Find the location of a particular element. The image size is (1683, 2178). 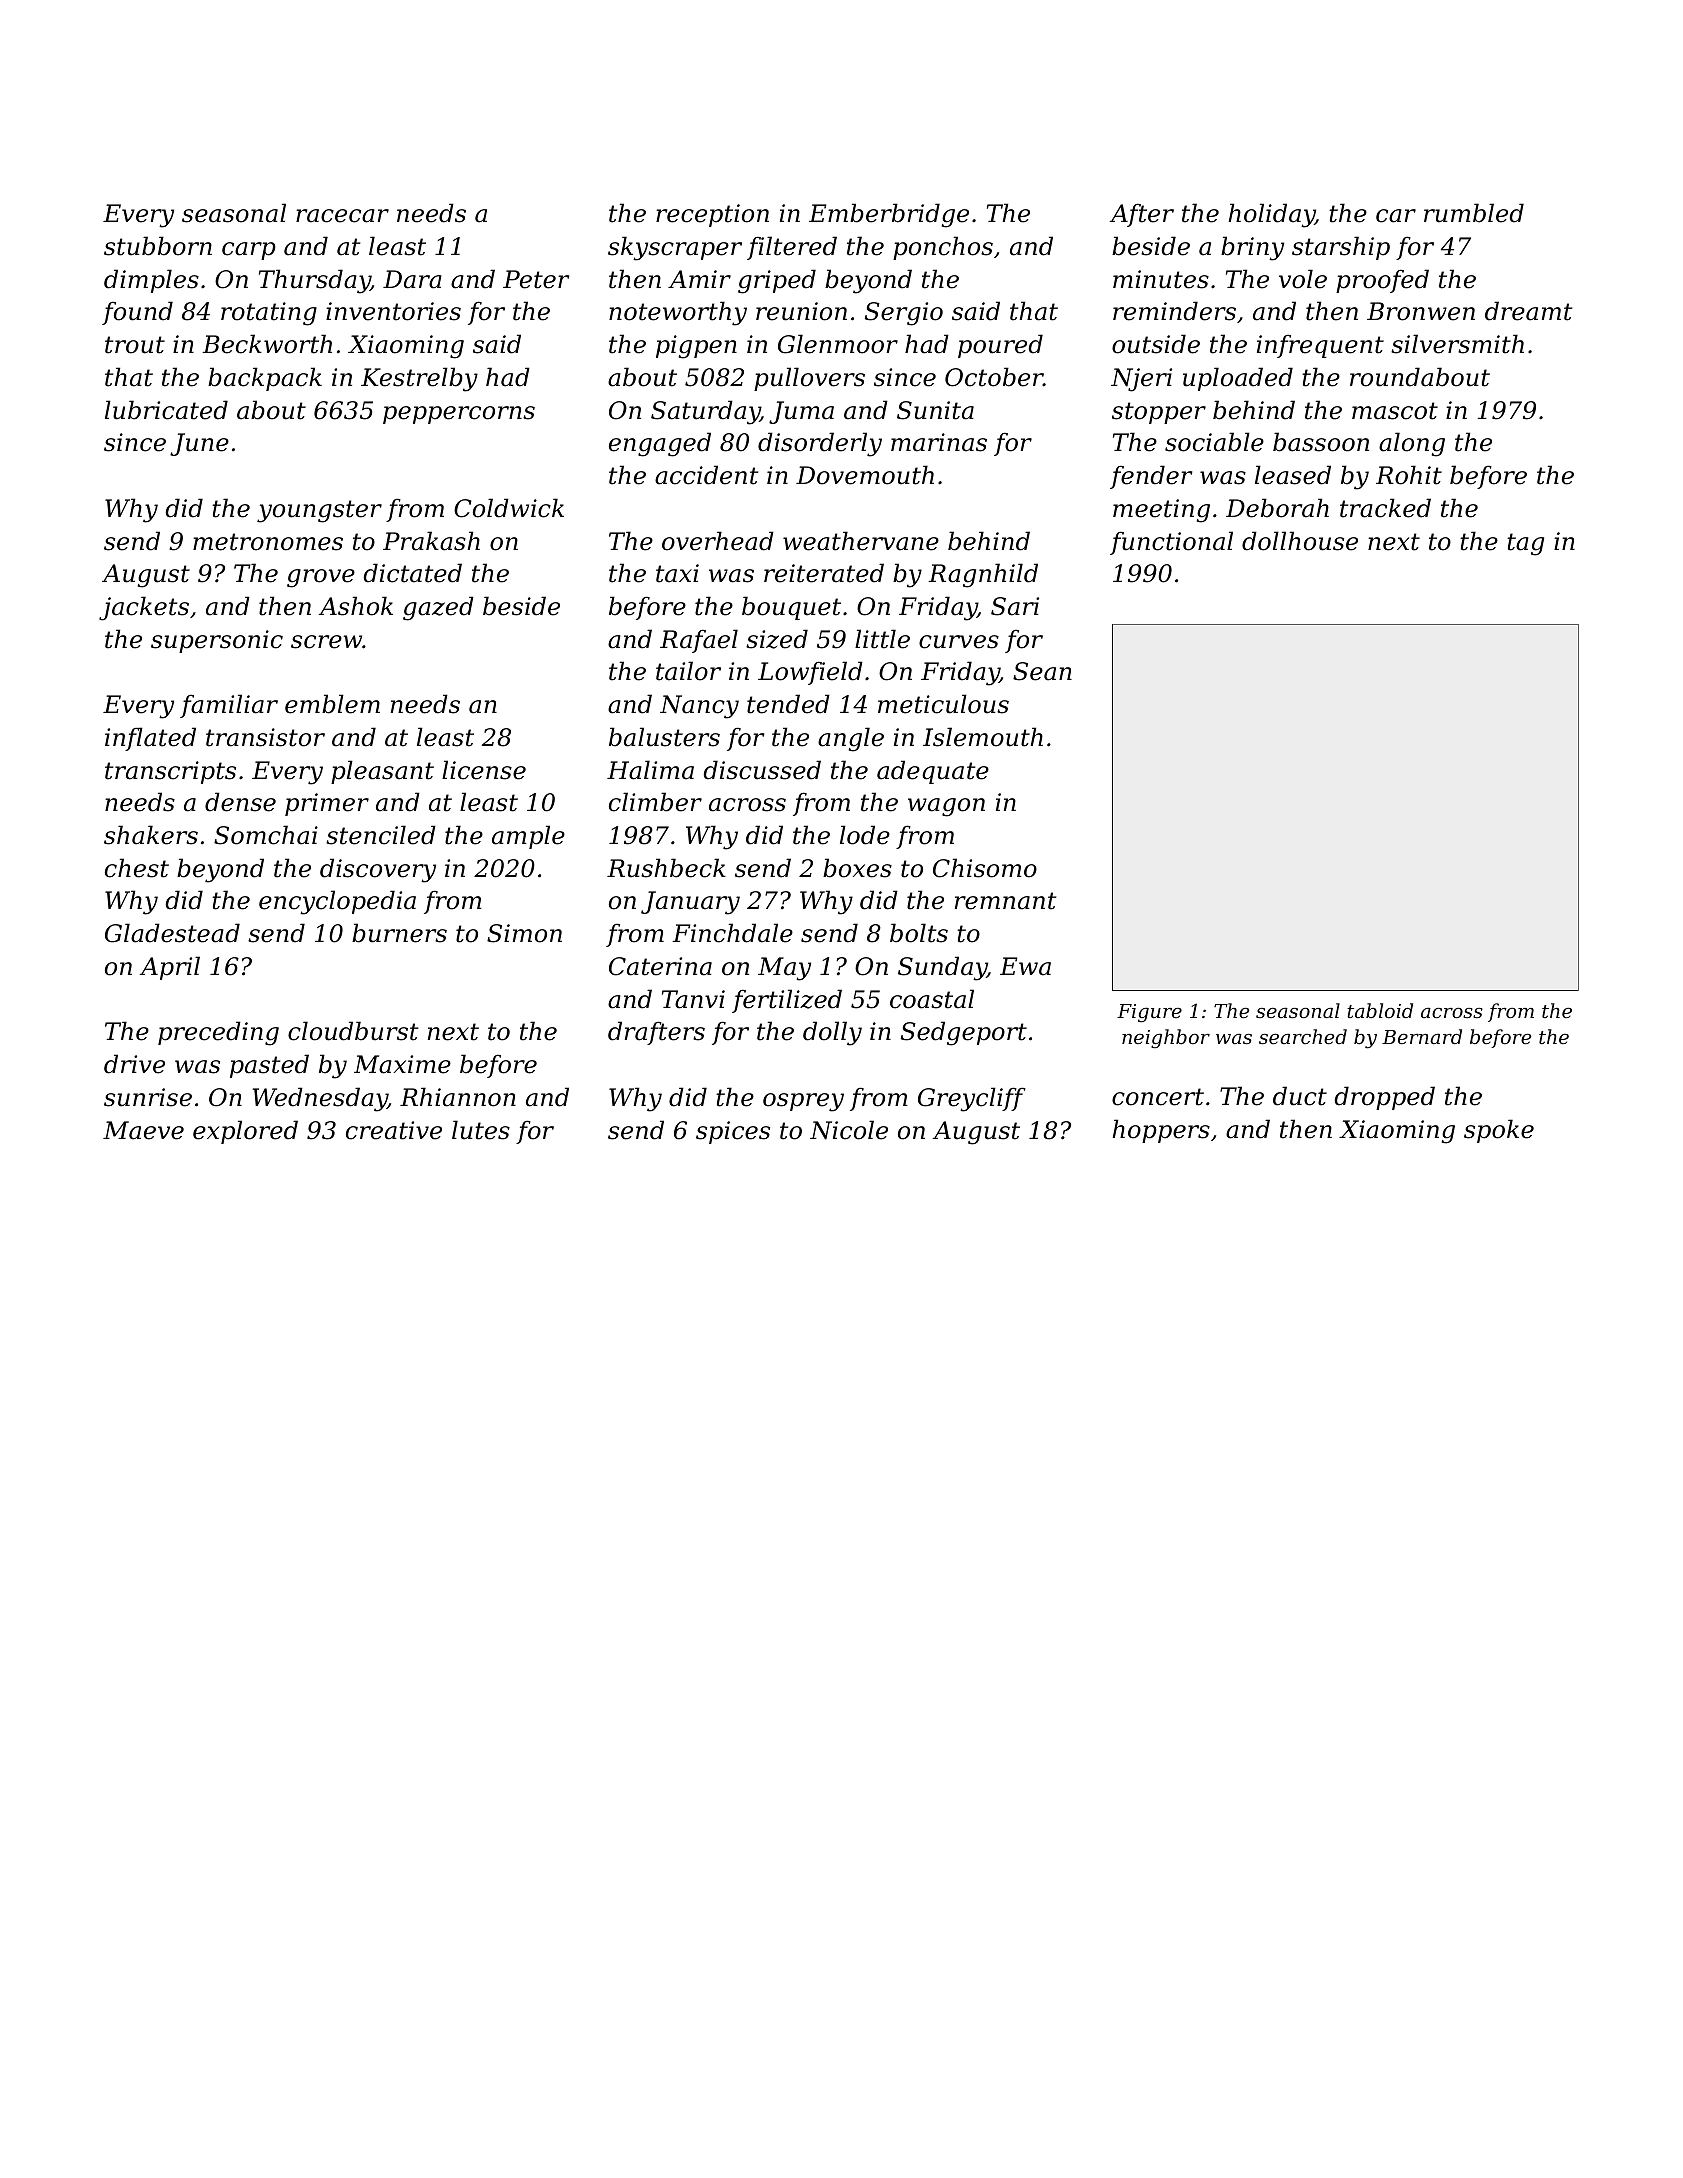

infrequent is located at coordinates (1320, 346).
